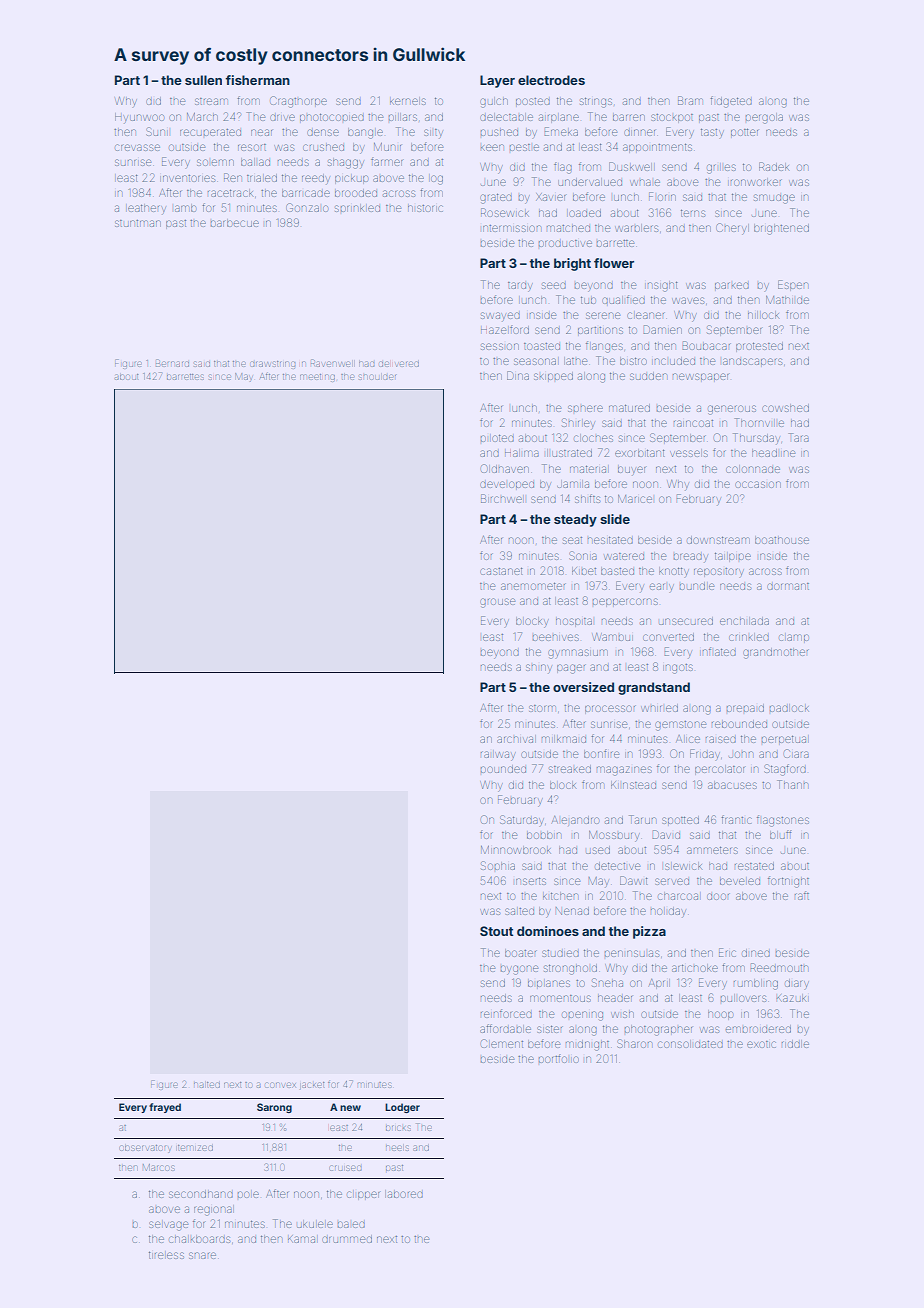 This image has width=924, height=1308. What do you see at coordinates (317, 378) in the image?
I see `meeting` at bounding box center [317, 378].
